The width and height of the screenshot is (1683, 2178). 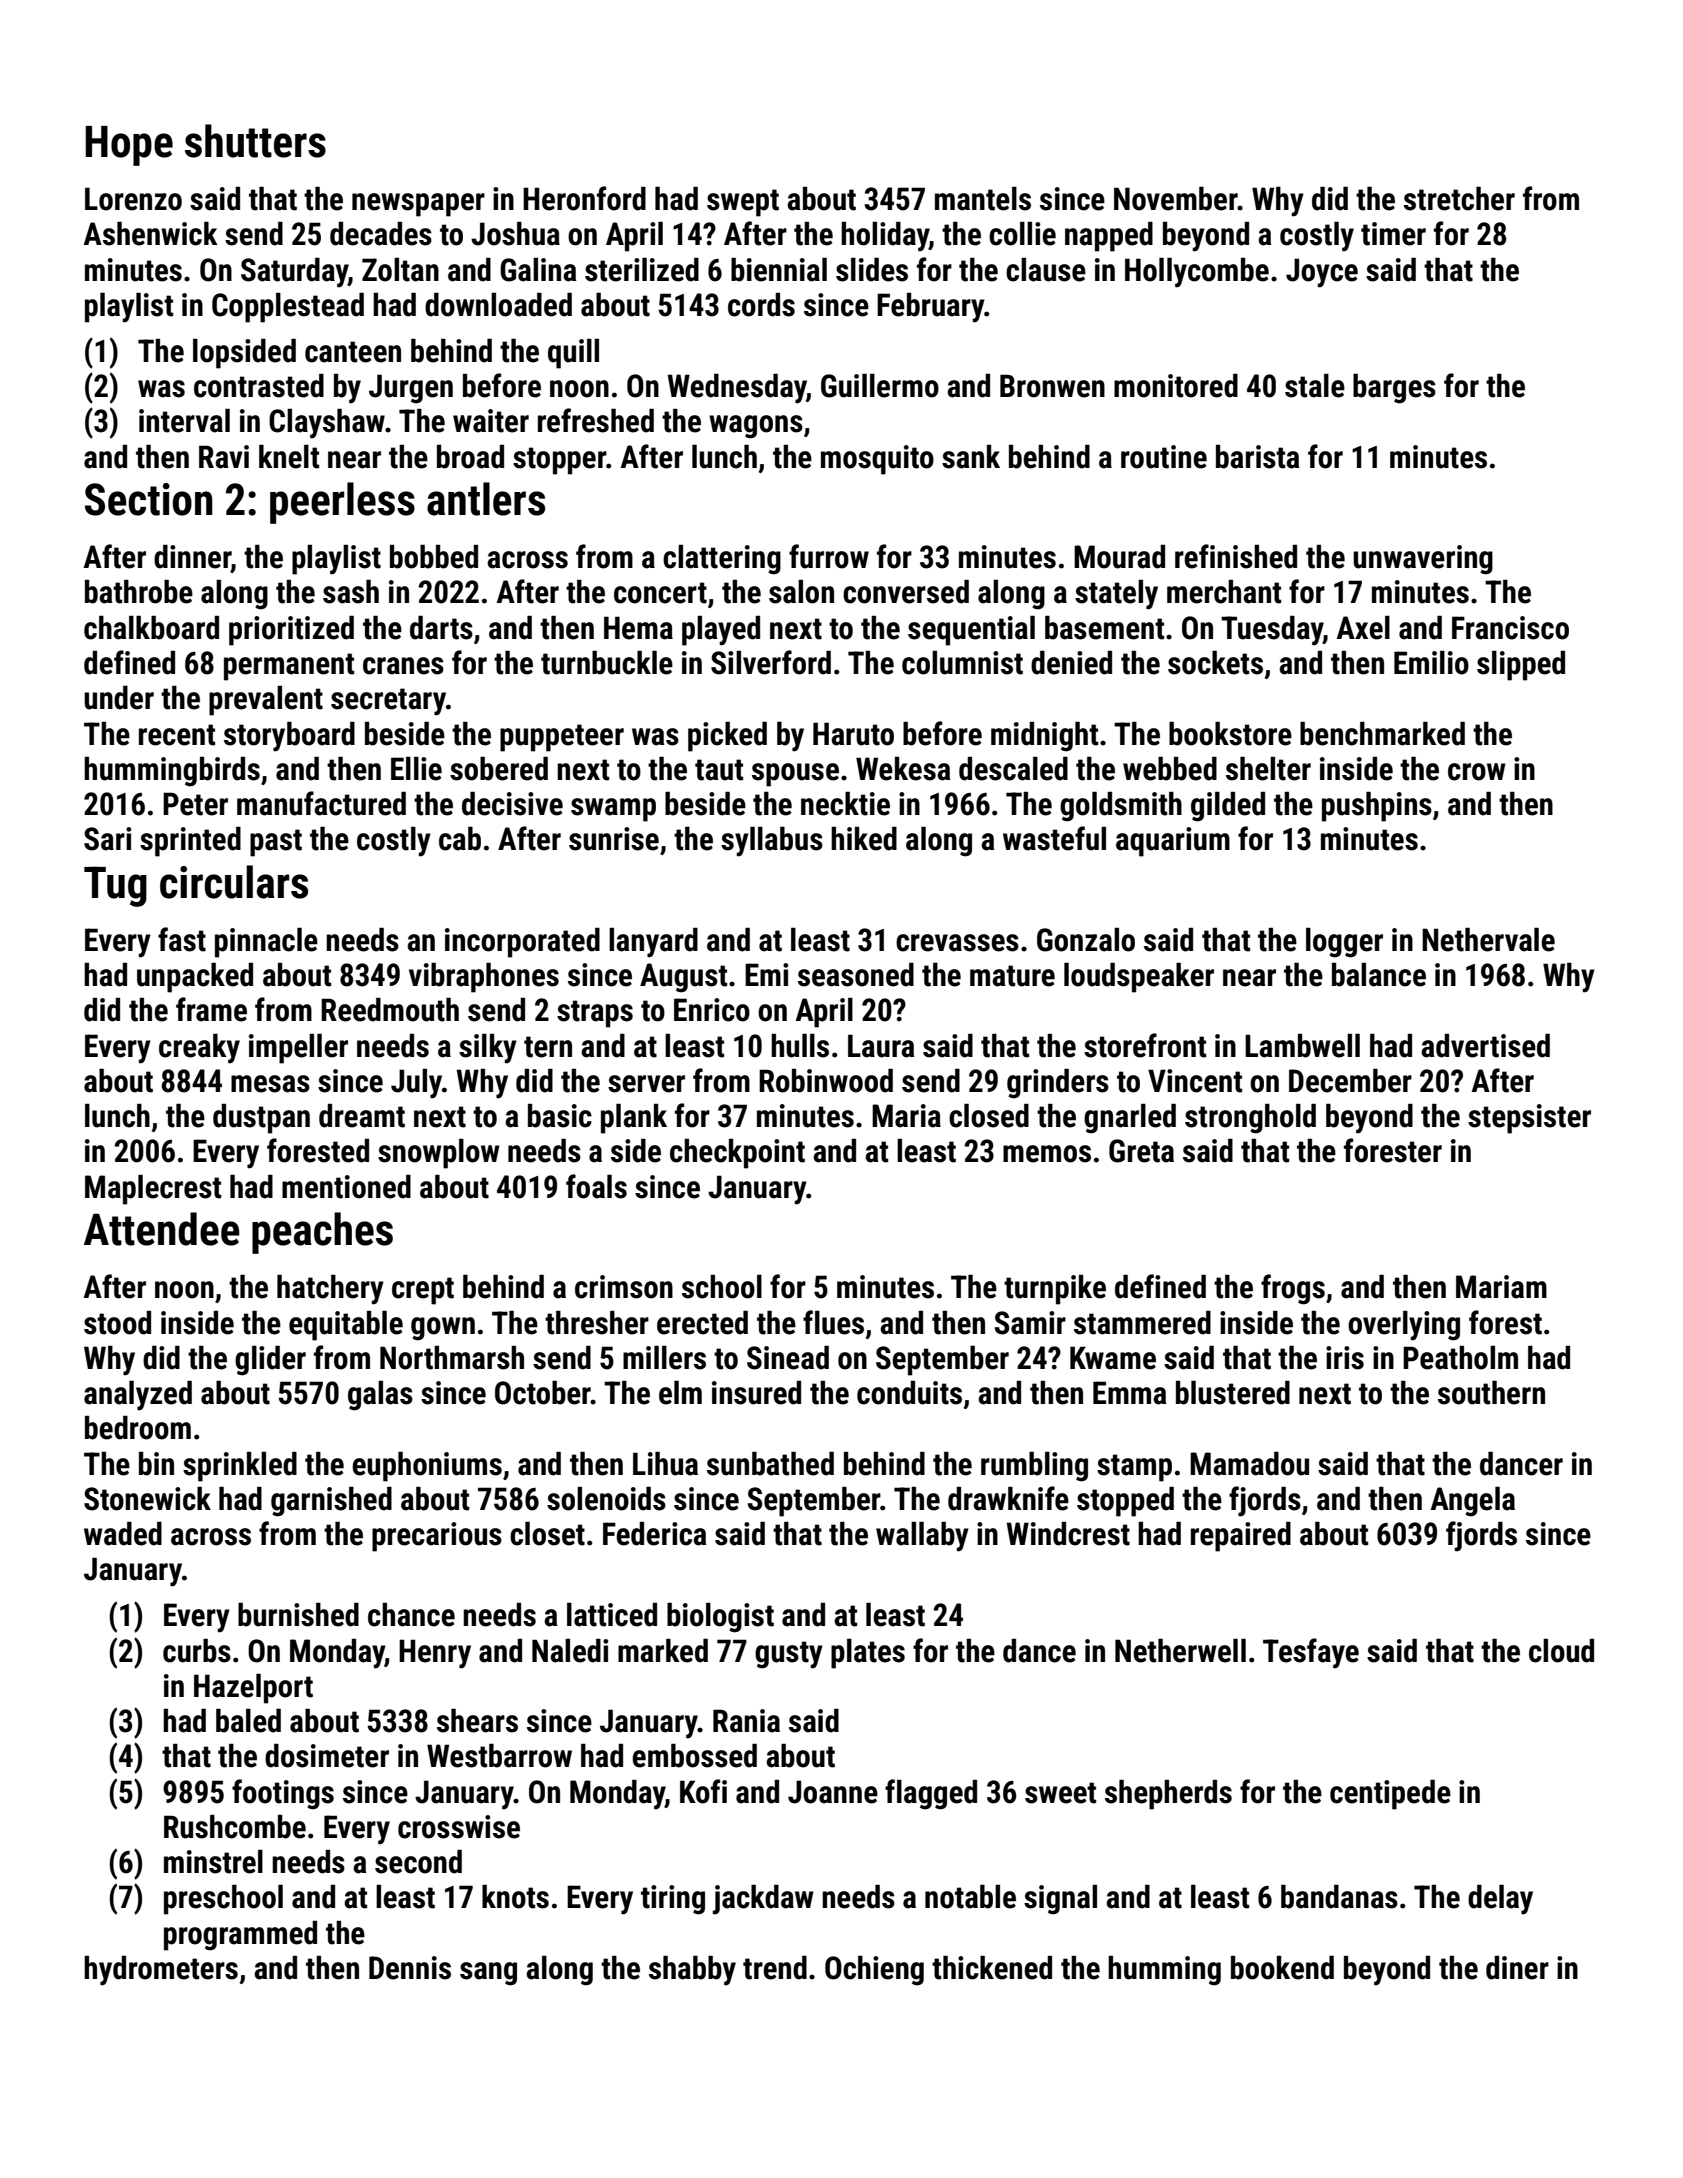 What do you see at coordinates (1345, 1358) in the screenshot?
I see `iris` at bounding box center [1345, 1358].
